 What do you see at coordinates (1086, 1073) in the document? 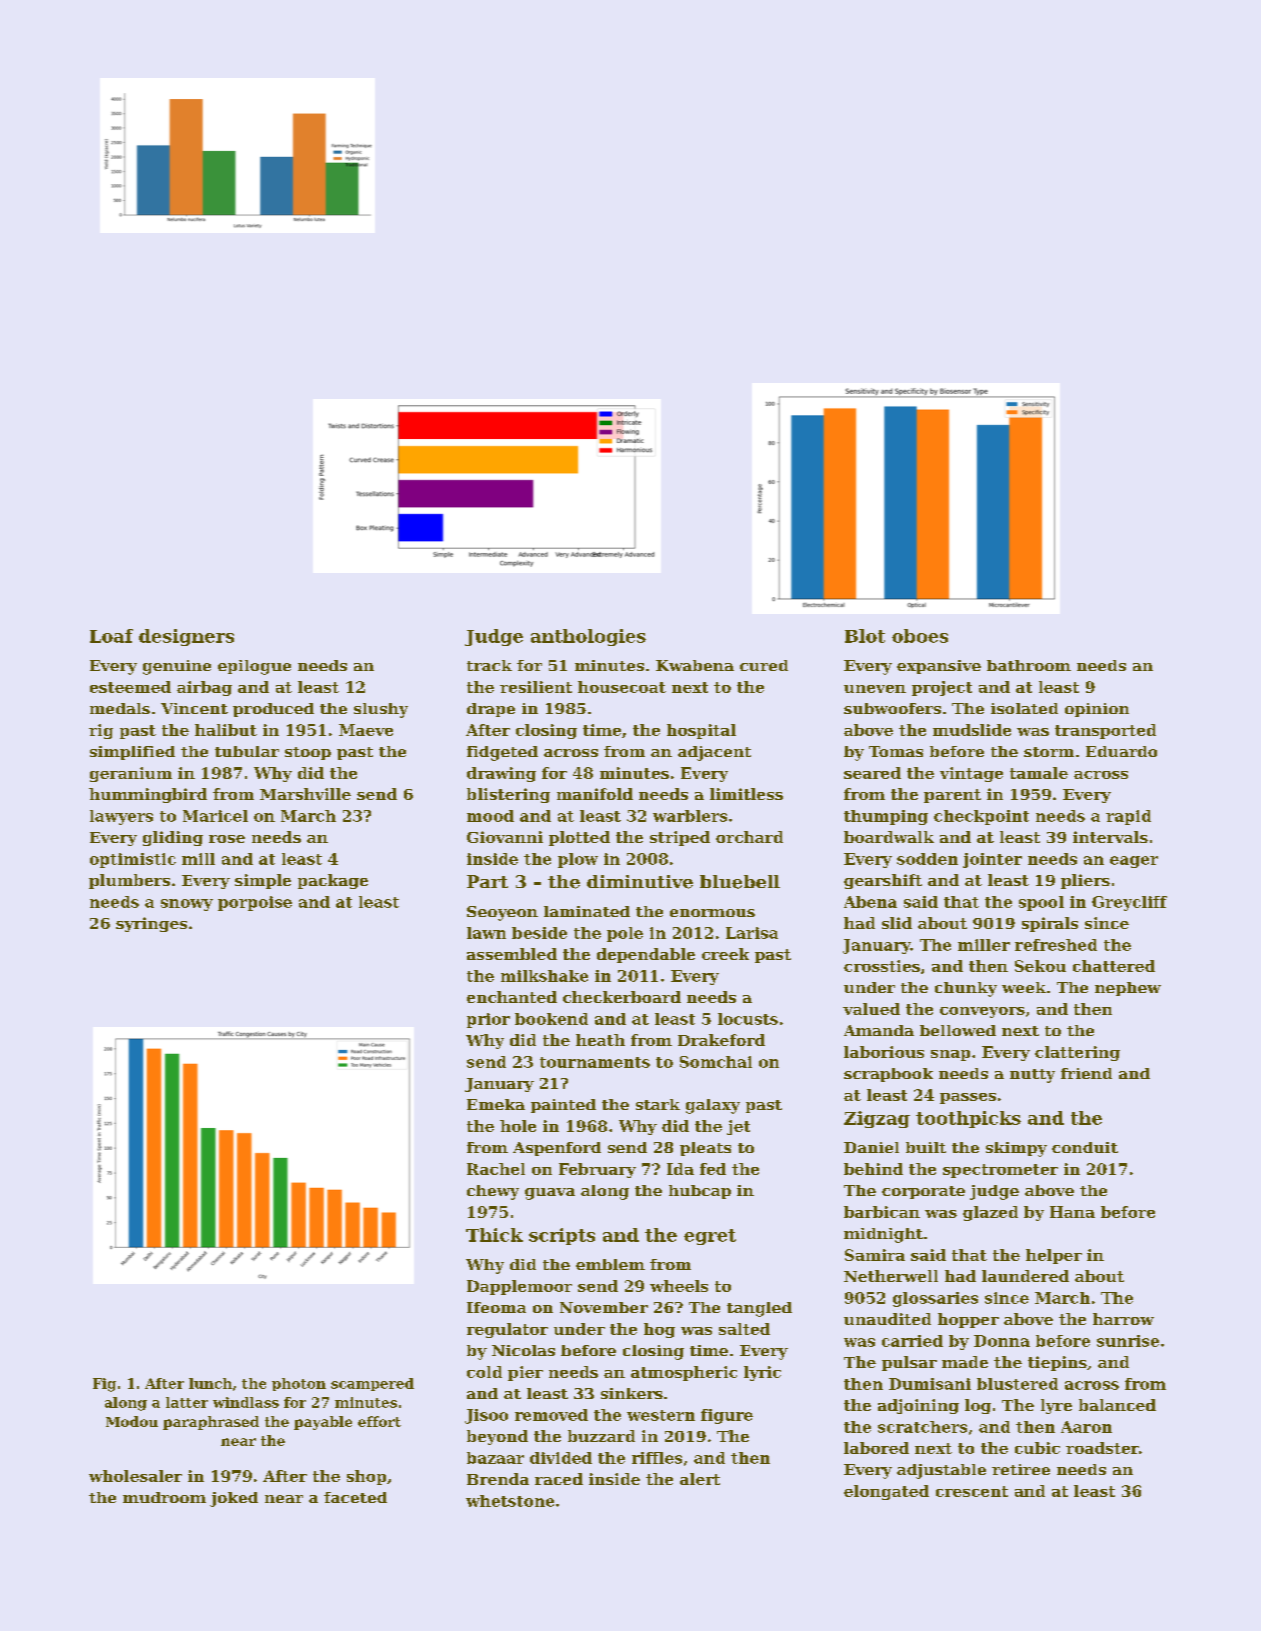
I see `friend` at bounding box center [1086, 1073].
